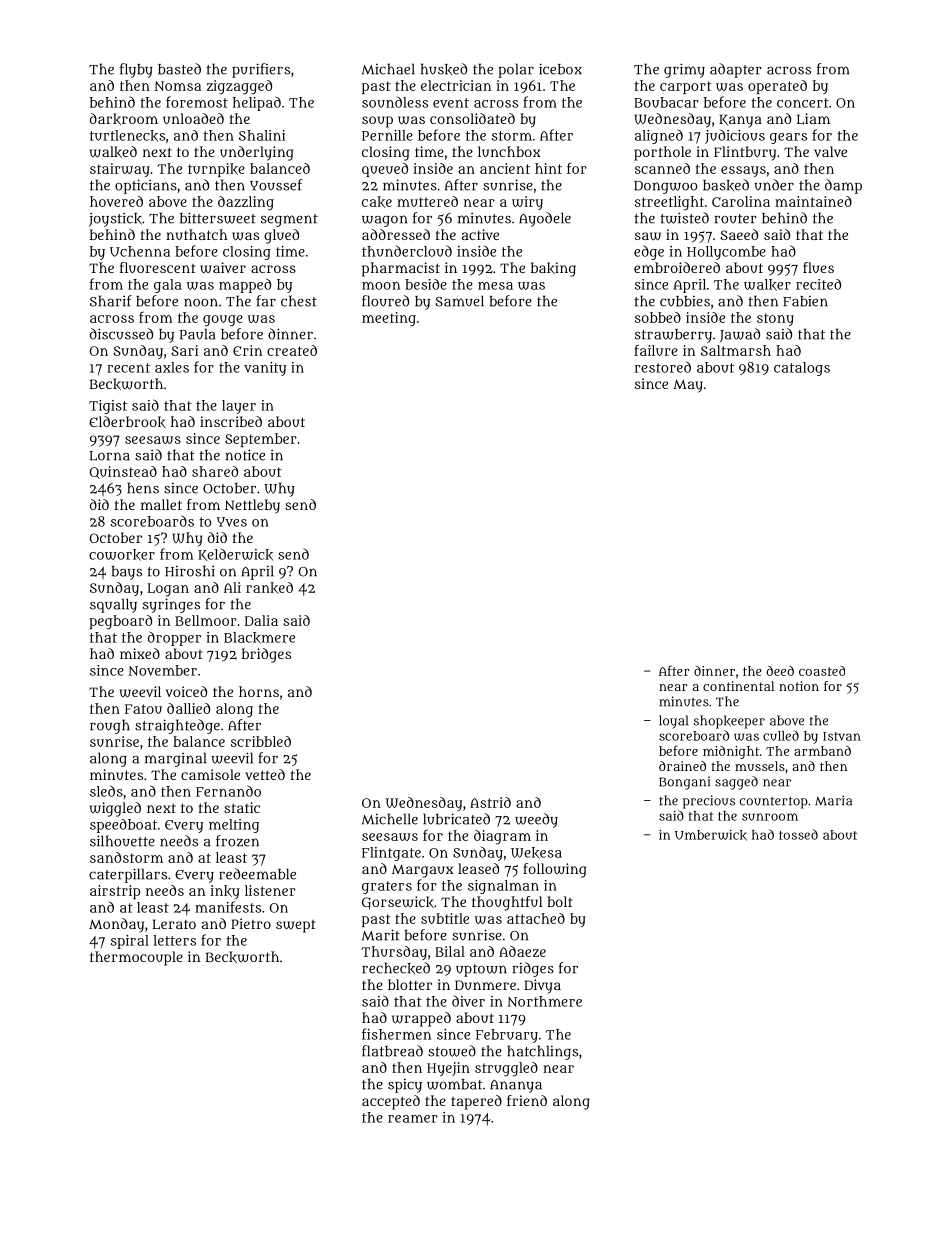  What do you see at coordinates (760, 766) in the image?
I see `mussels` at bounding box center [760, 766].
